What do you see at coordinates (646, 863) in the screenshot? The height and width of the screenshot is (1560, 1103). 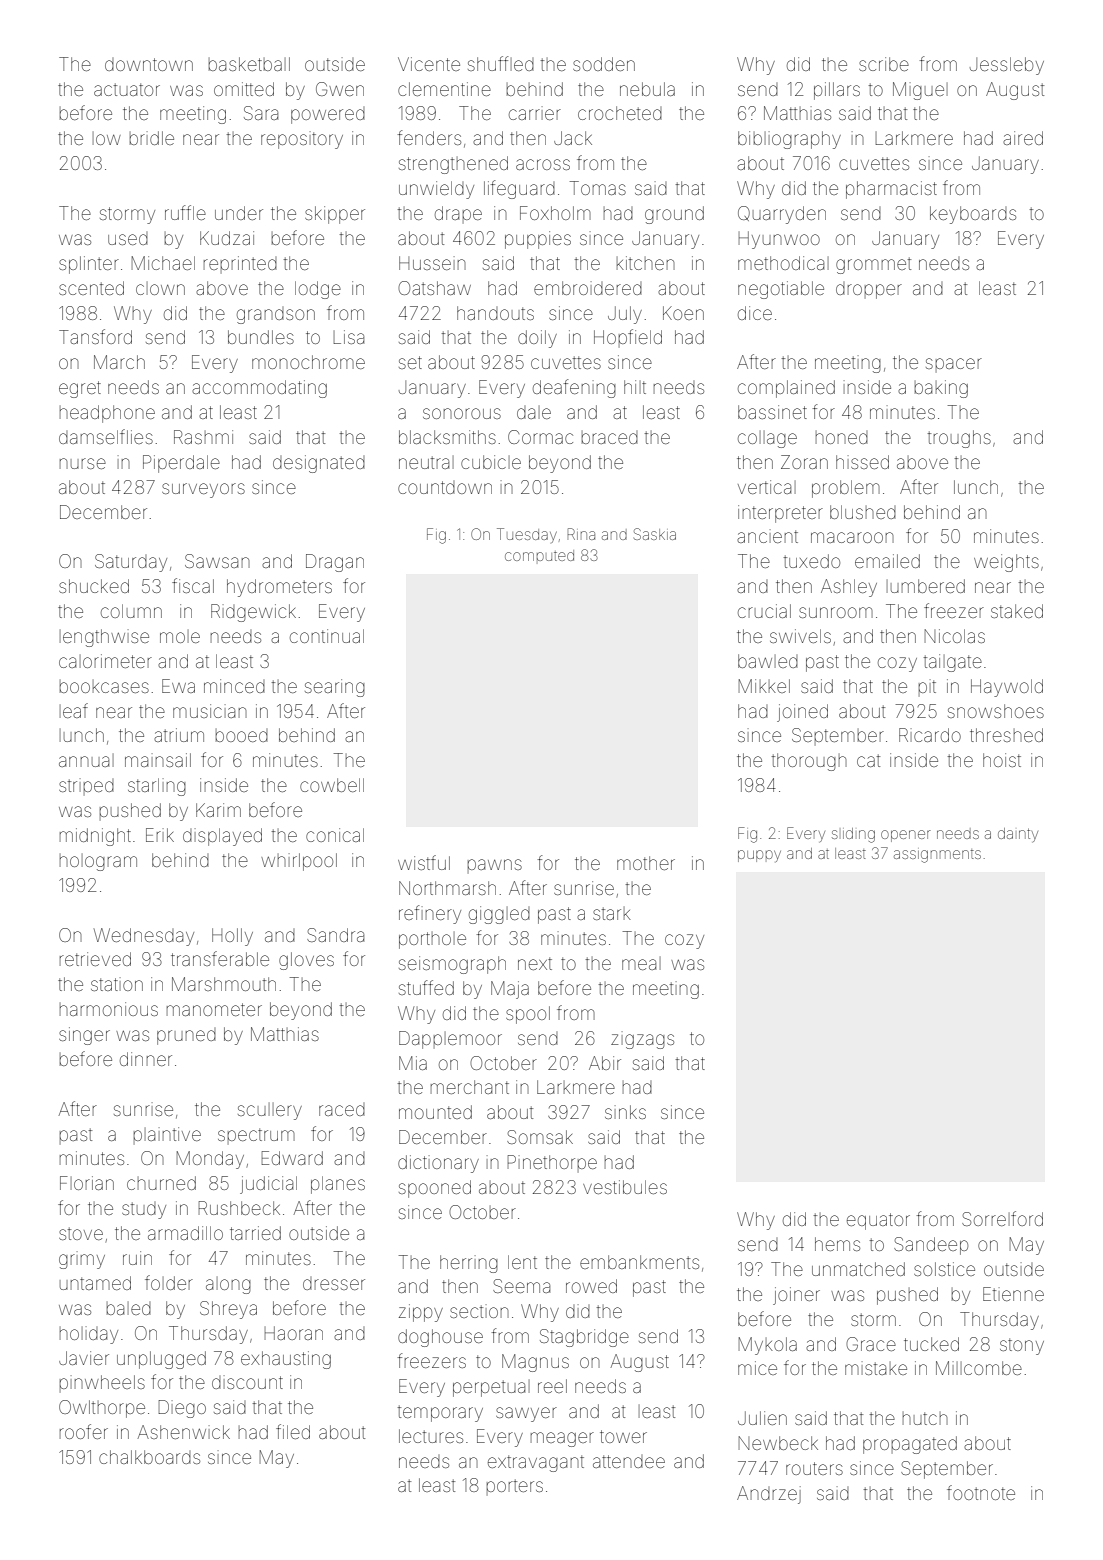 I see `mother` at bounding box center [646, 863].
